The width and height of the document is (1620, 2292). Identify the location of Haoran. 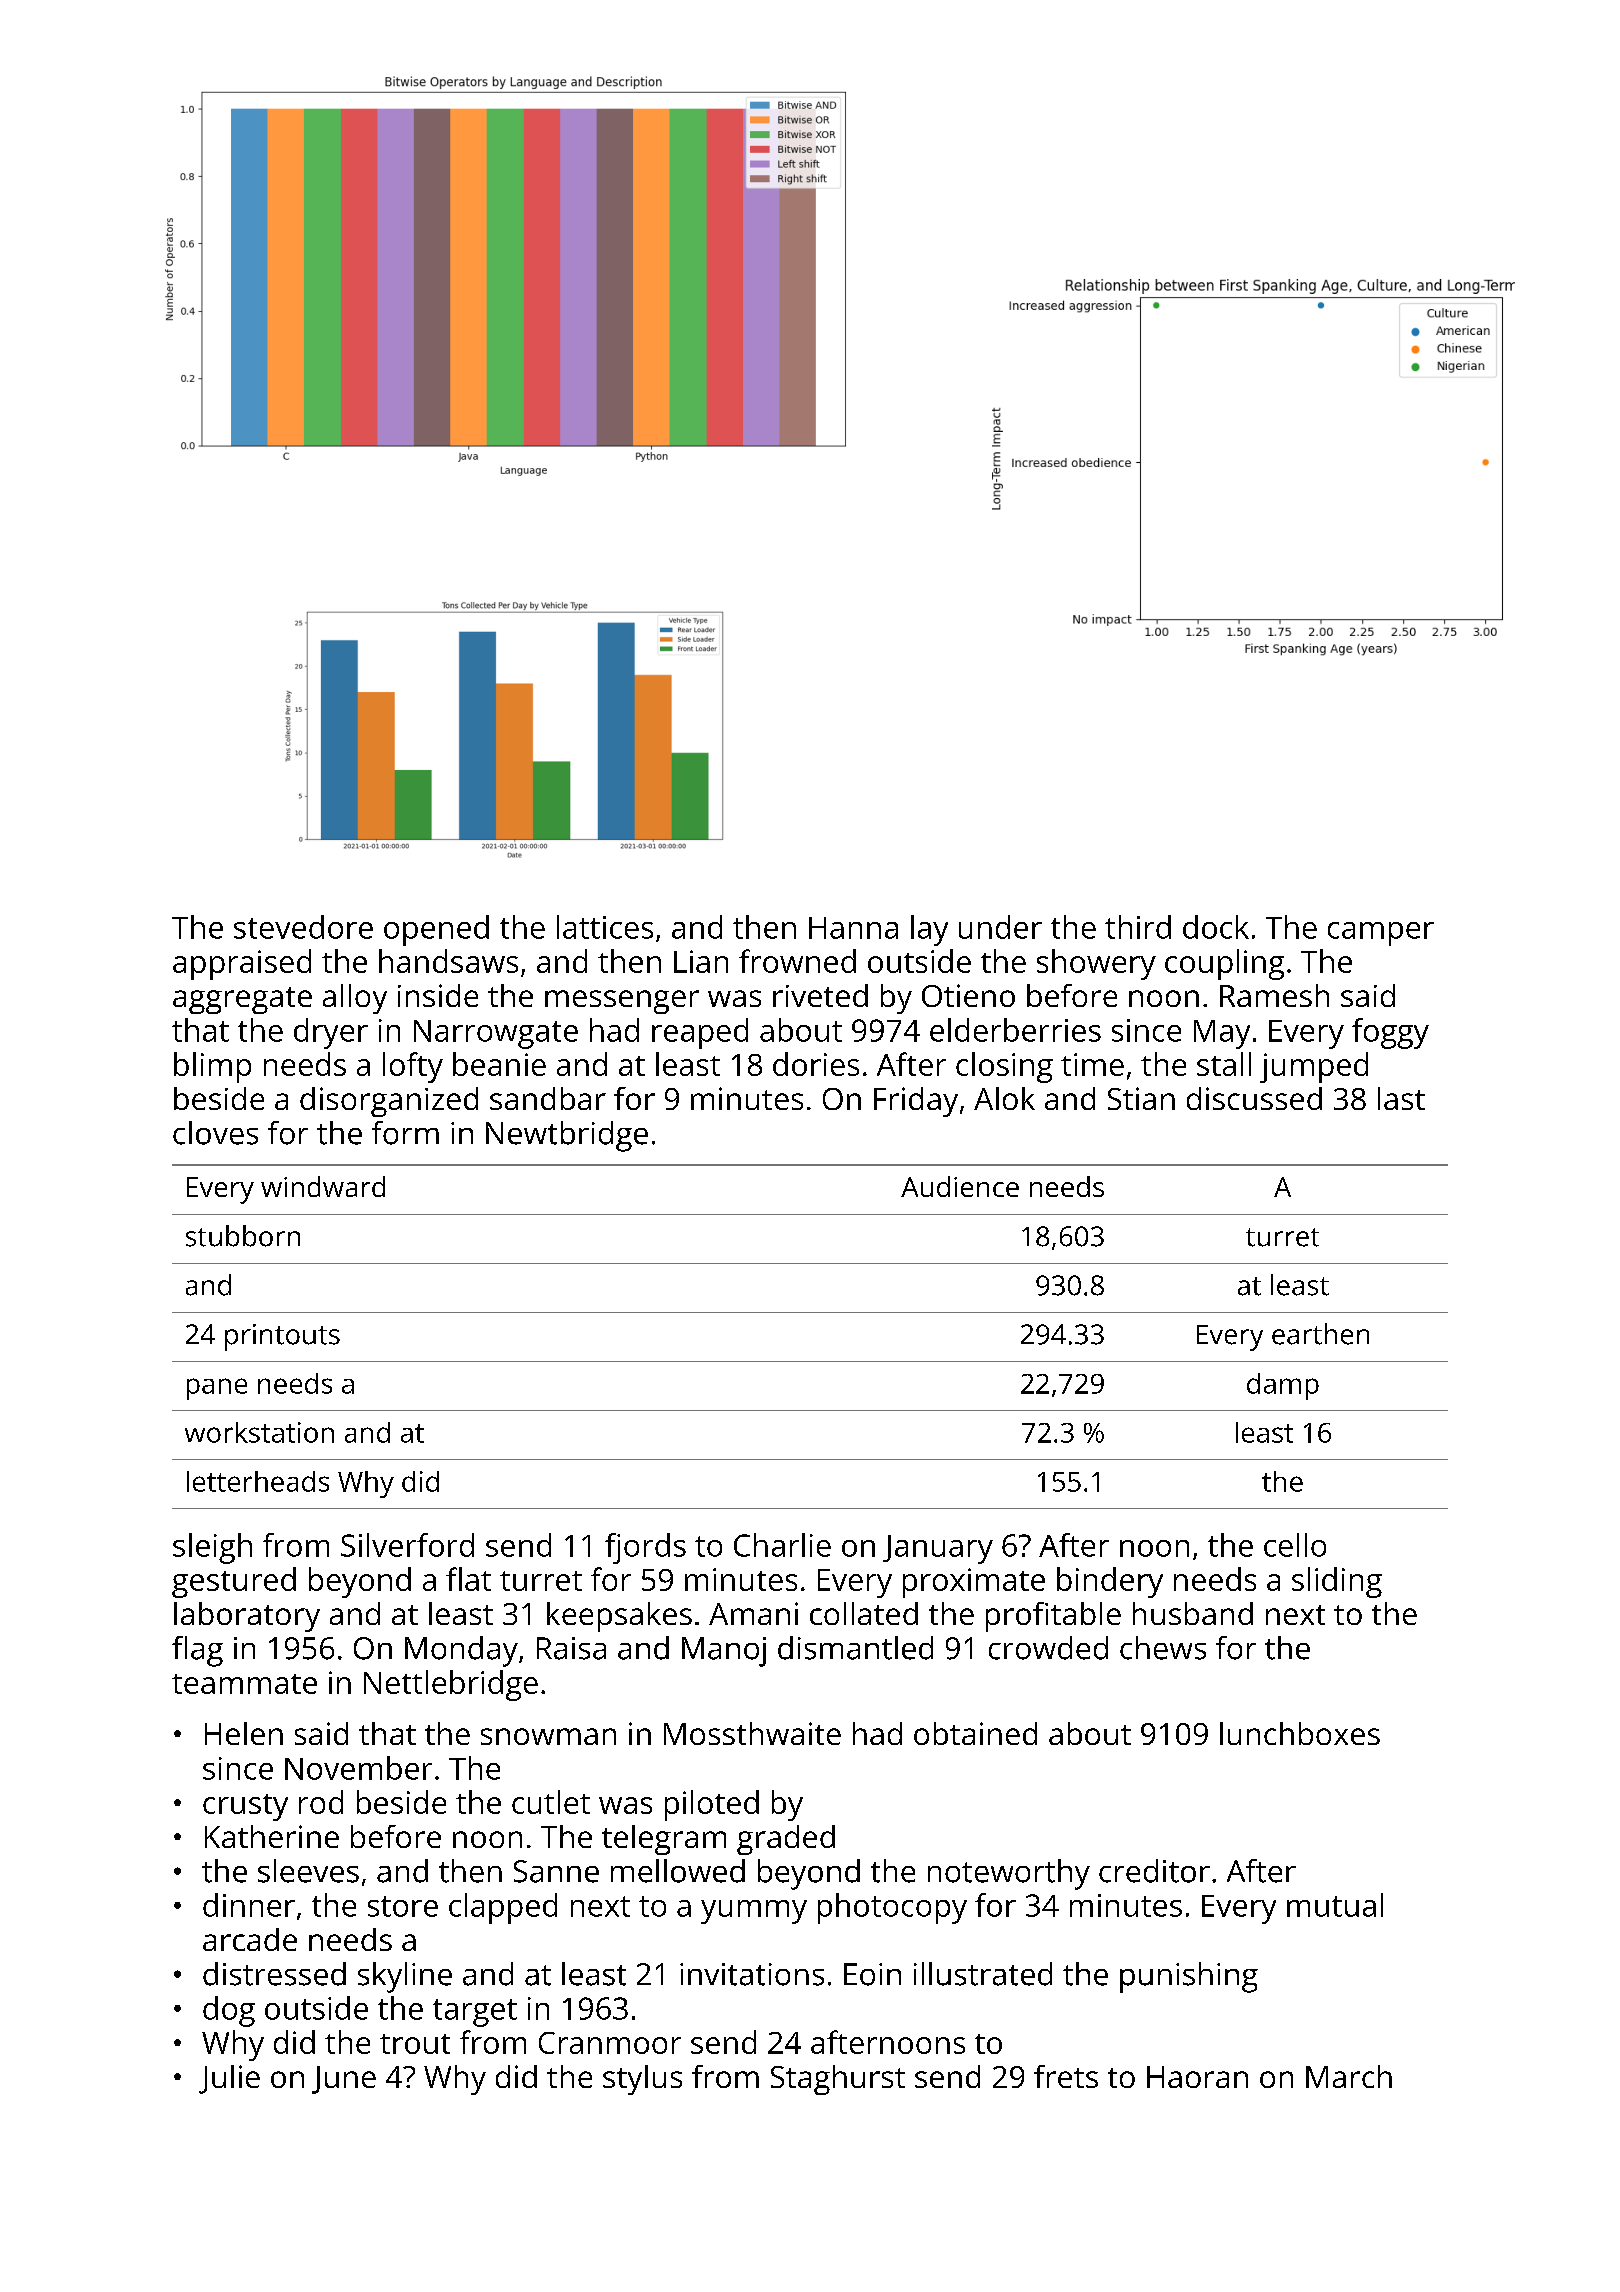
(1197, 2077).
